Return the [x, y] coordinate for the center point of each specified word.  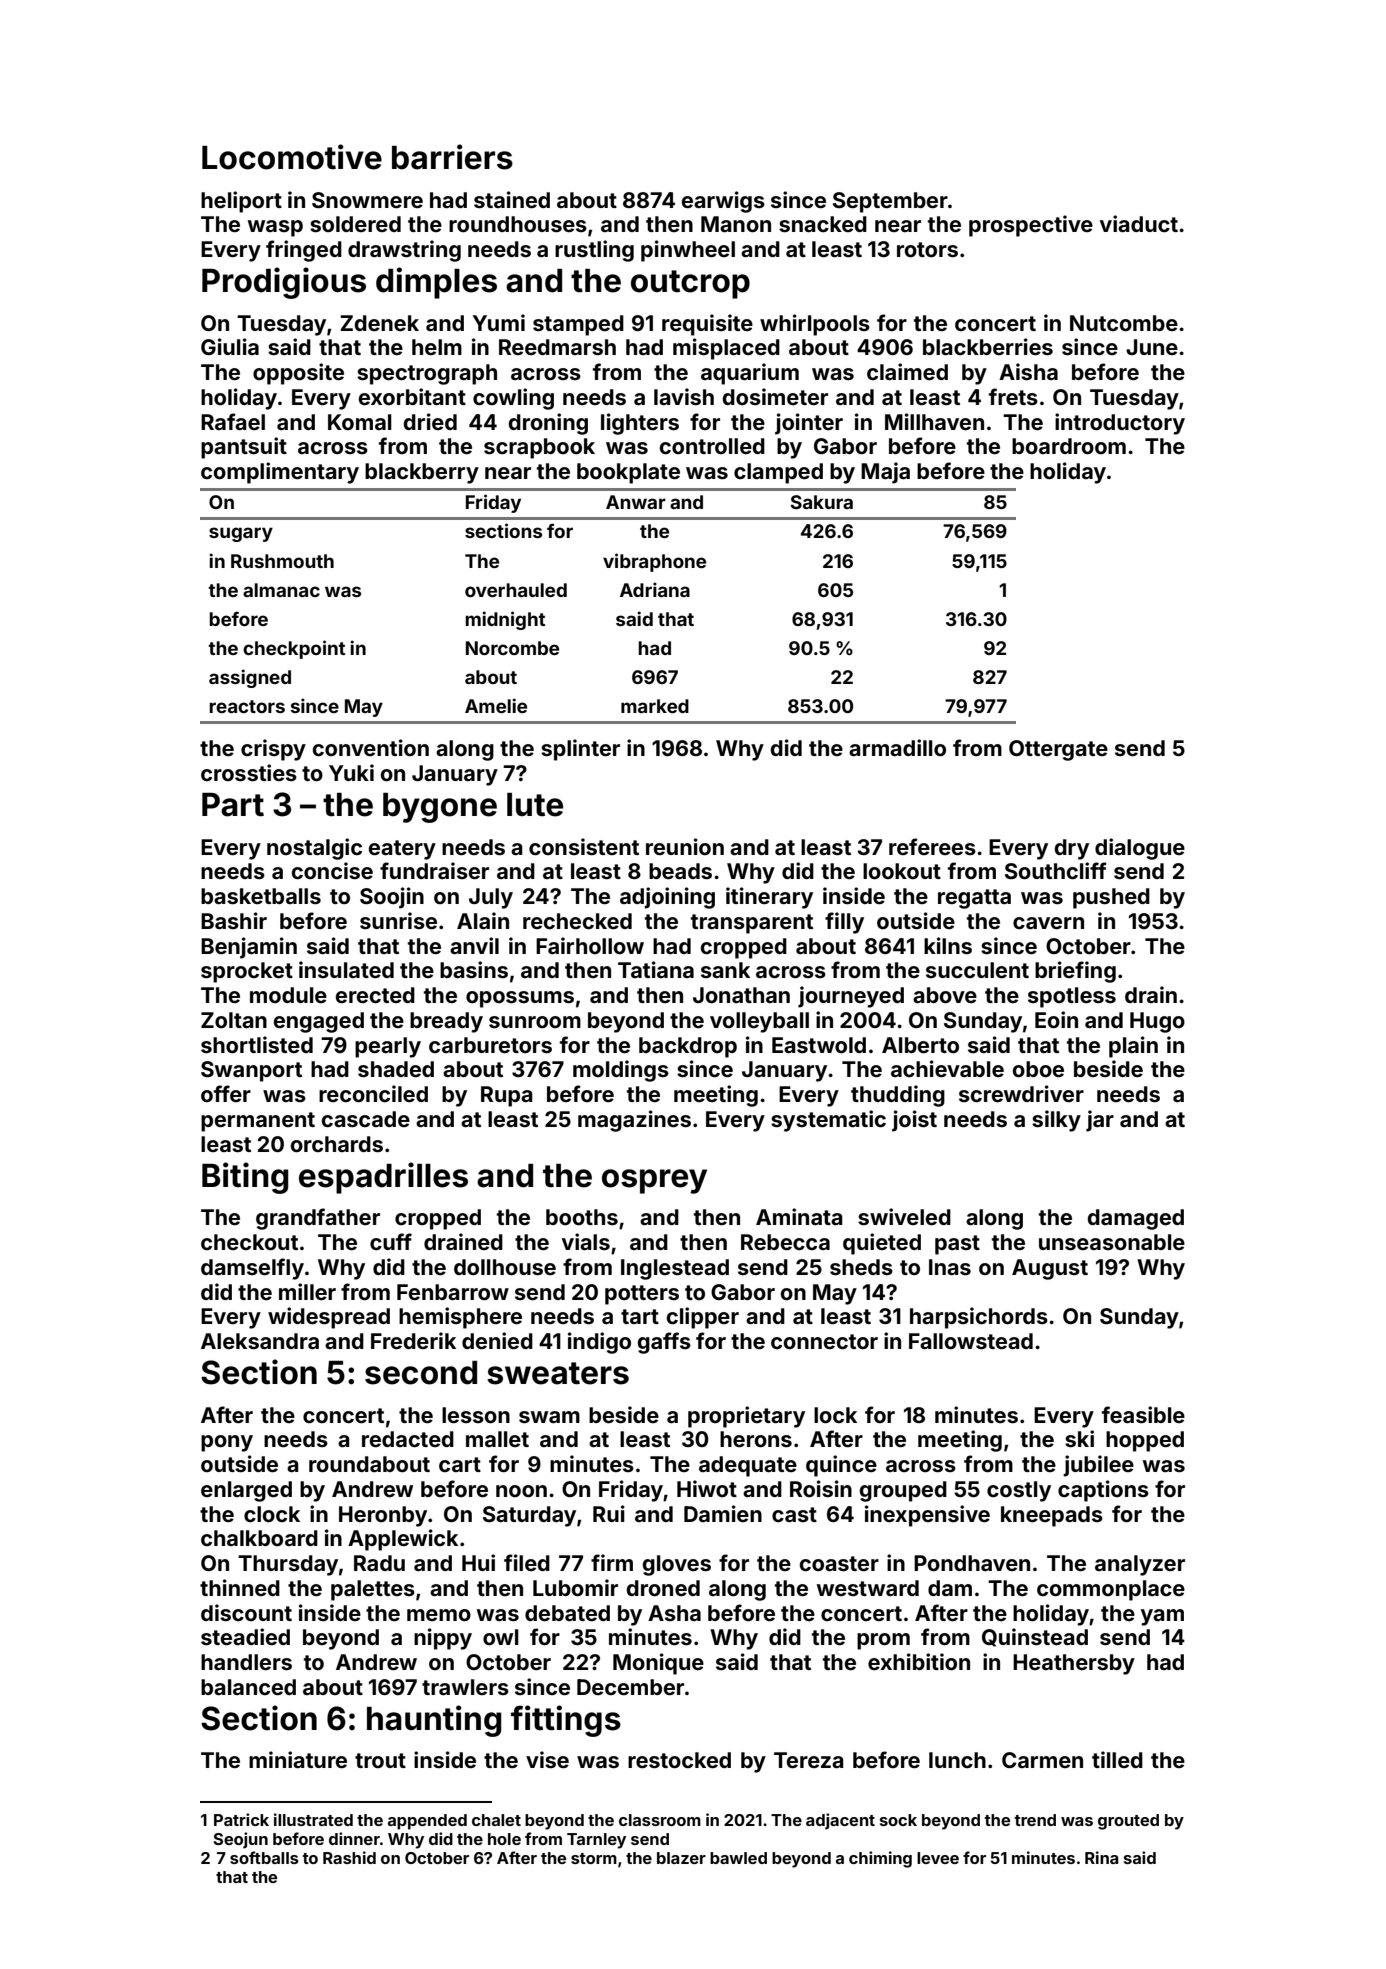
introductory [1120, 424]
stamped [578, 325]
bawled [738, 1858]
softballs [264, 1857]
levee [938, 1858]
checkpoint [294, 649]
